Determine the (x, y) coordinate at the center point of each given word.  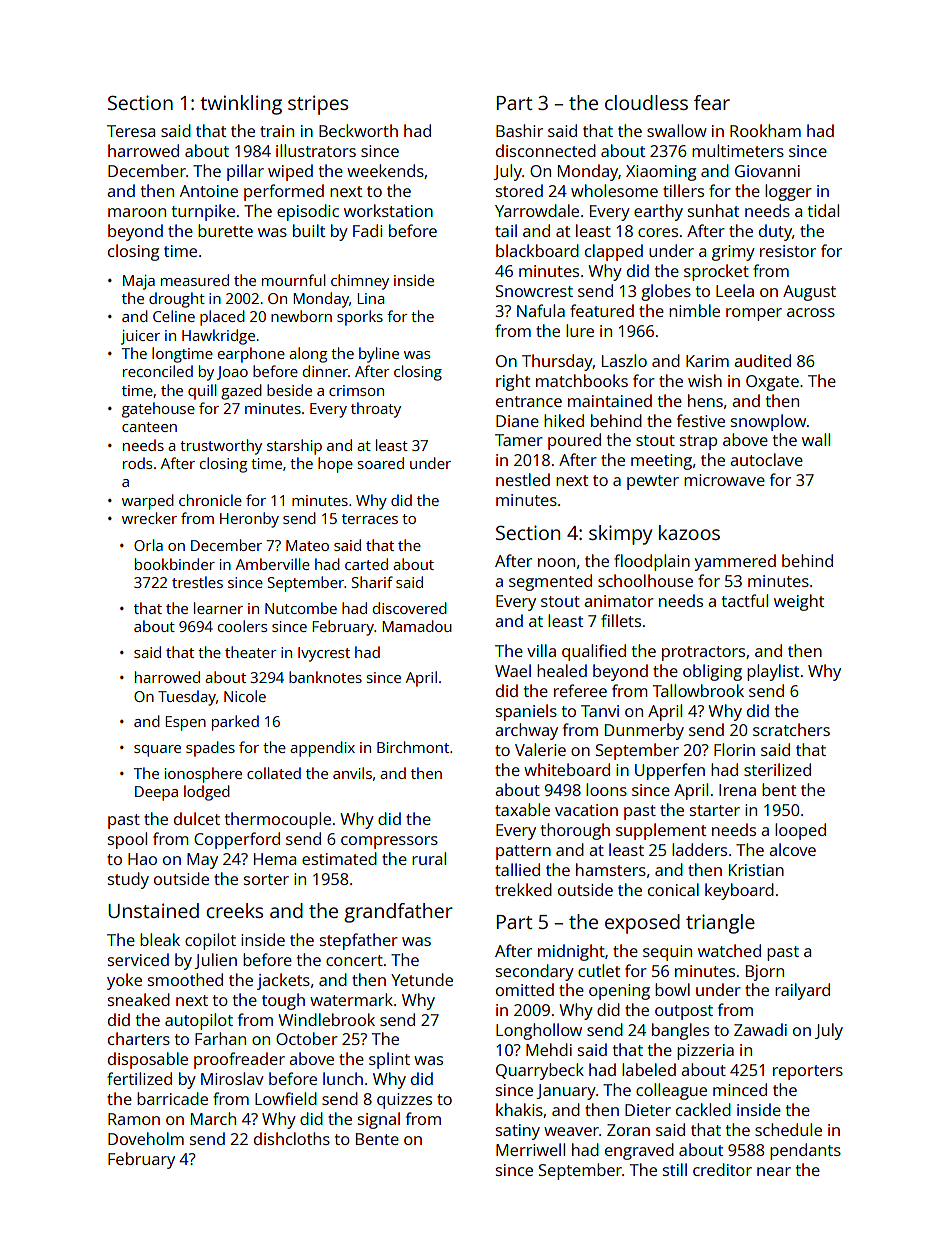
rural (429, 858)
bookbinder (175, 564)
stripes (318, 105)
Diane (517, 421)
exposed (642, 924)
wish (705, 380)
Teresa (131, 131)
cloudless (646, 102)
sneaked (139, 999)
